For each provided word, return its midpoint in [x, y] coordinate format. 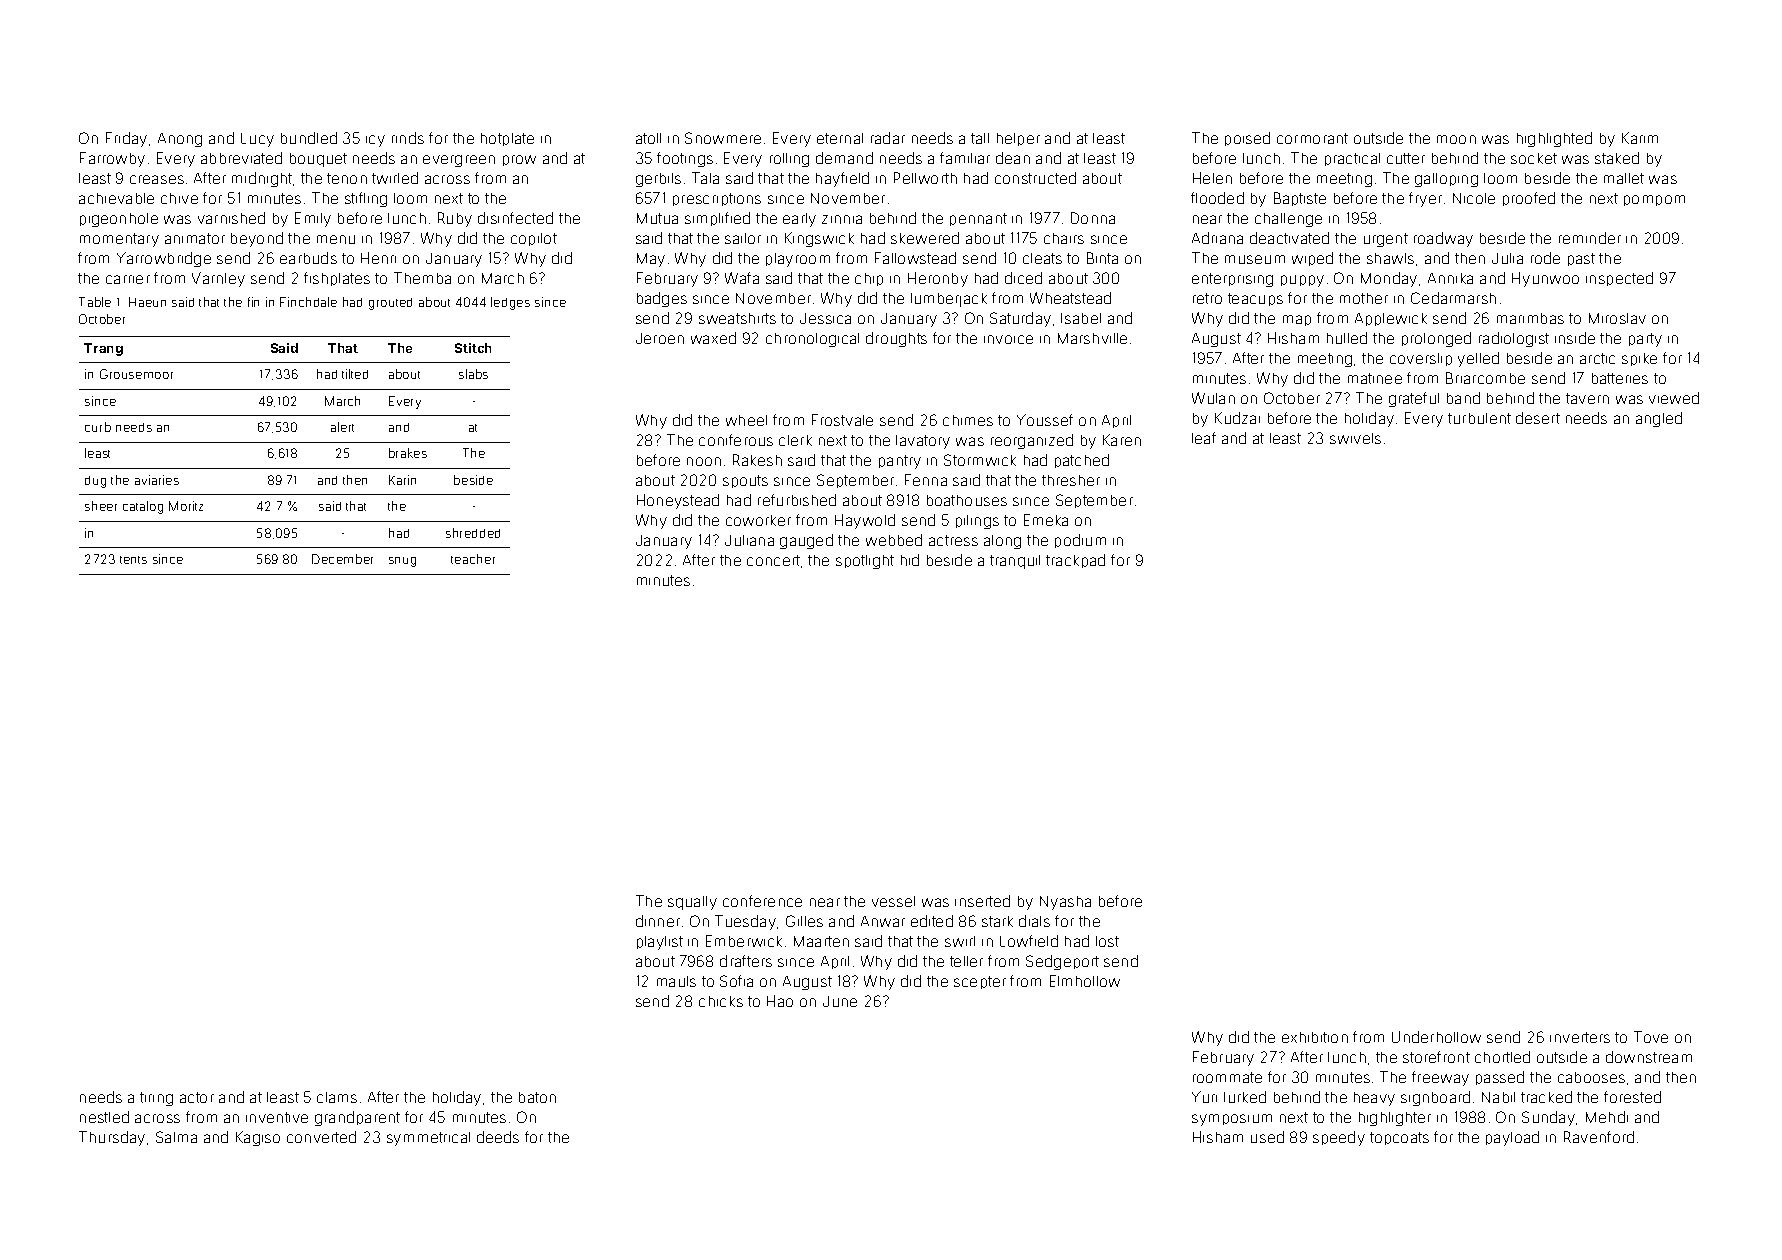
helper [1018, 139]
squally [692, 903]
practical [1352, 159]
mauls [676, 981]
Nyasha [1065, 903]
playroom [798, 260]
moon [1456, 139]
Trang [103, 349]
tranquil [1015, 562]
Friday [126, 139]
